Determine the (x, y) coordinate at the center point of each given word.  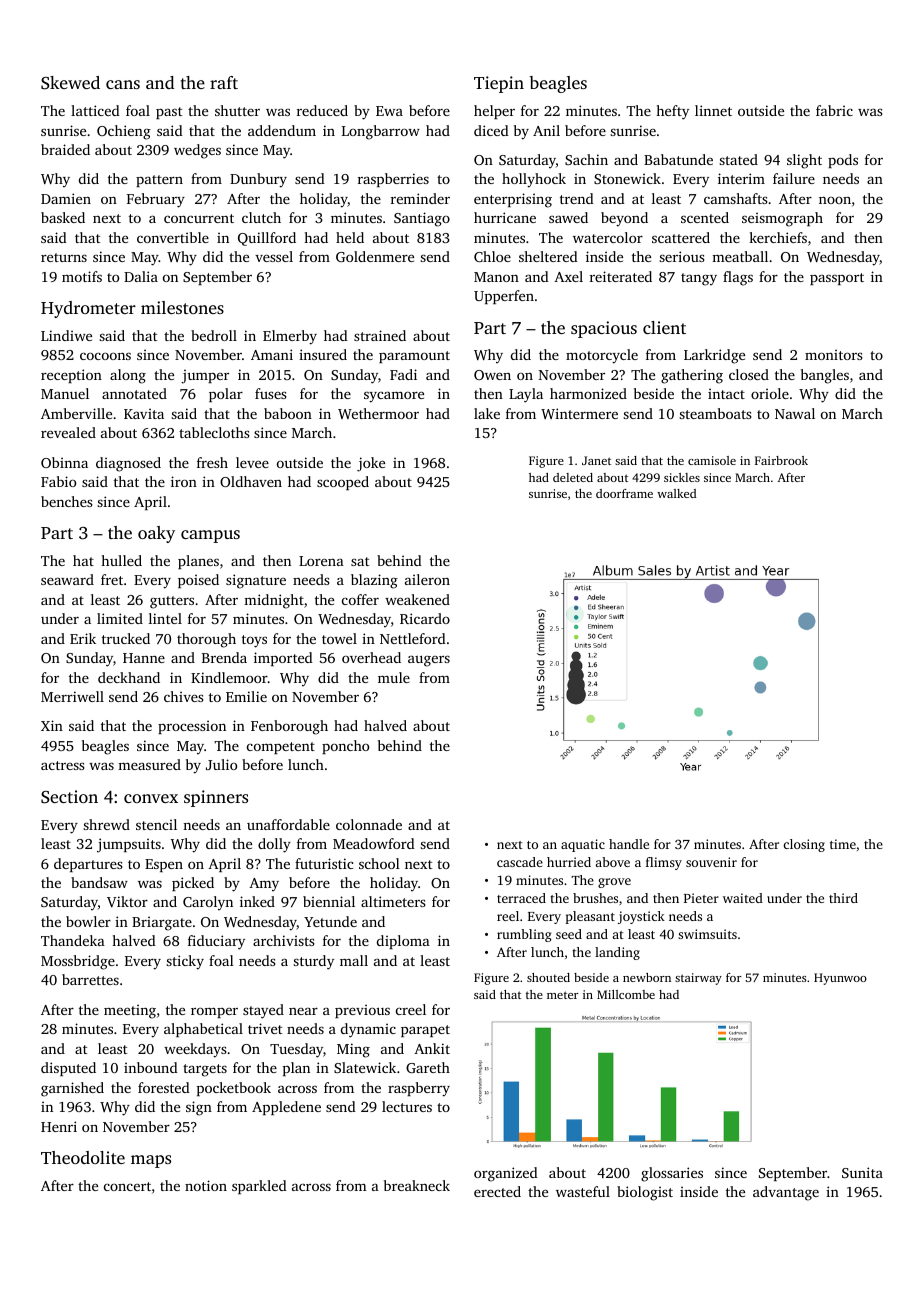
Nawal (795, 413)
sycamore (394, 397)
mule (394, 677)
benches (67, 501)
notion (206, 1185)
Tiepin (499, 84)
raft (224, 82)
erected (497, 1191)
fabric (834, 110)
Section (69, 797)
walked (677, 493)
